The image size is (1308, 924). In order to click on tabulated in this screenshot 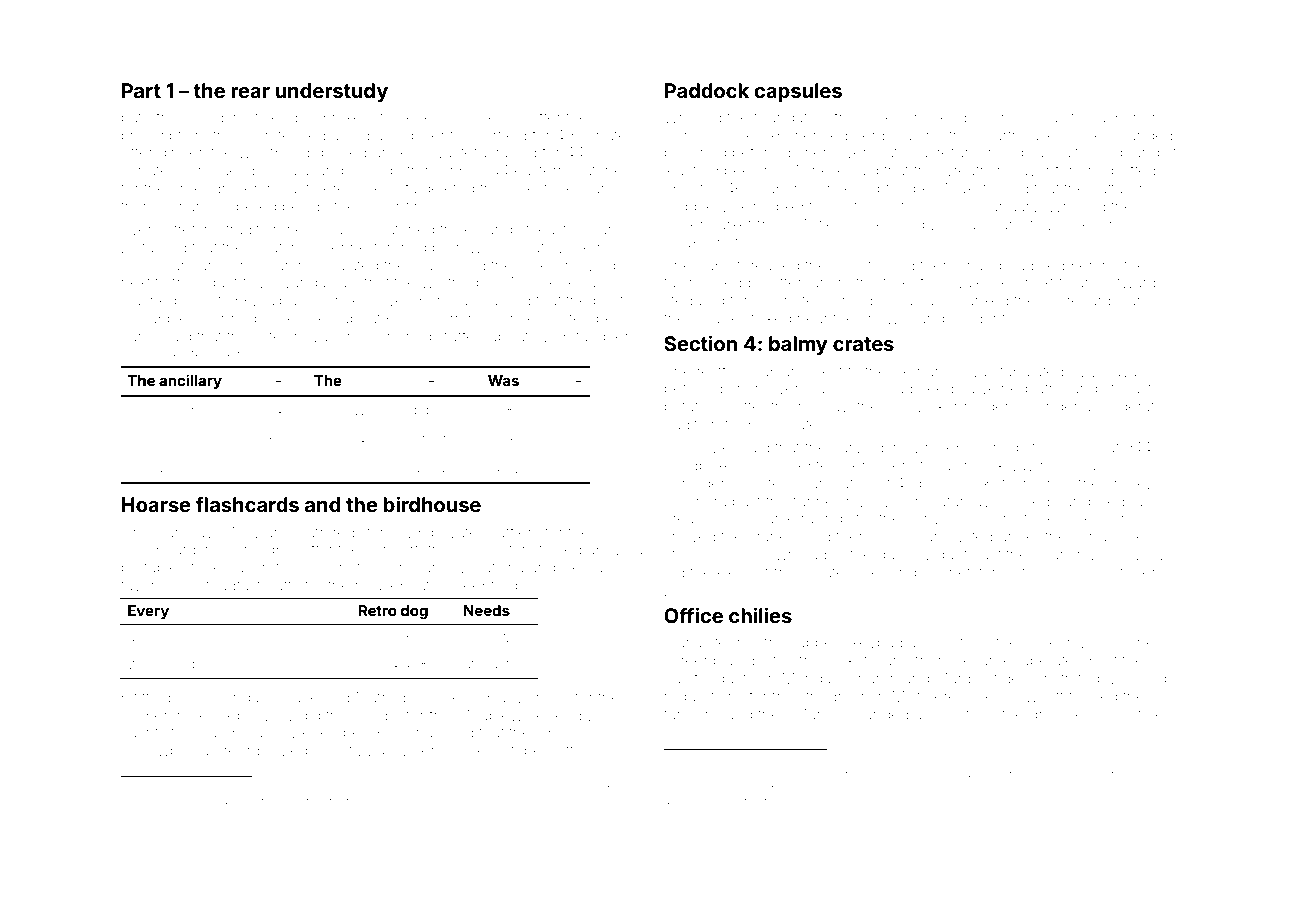, I will do `click(1031, 371)`.
